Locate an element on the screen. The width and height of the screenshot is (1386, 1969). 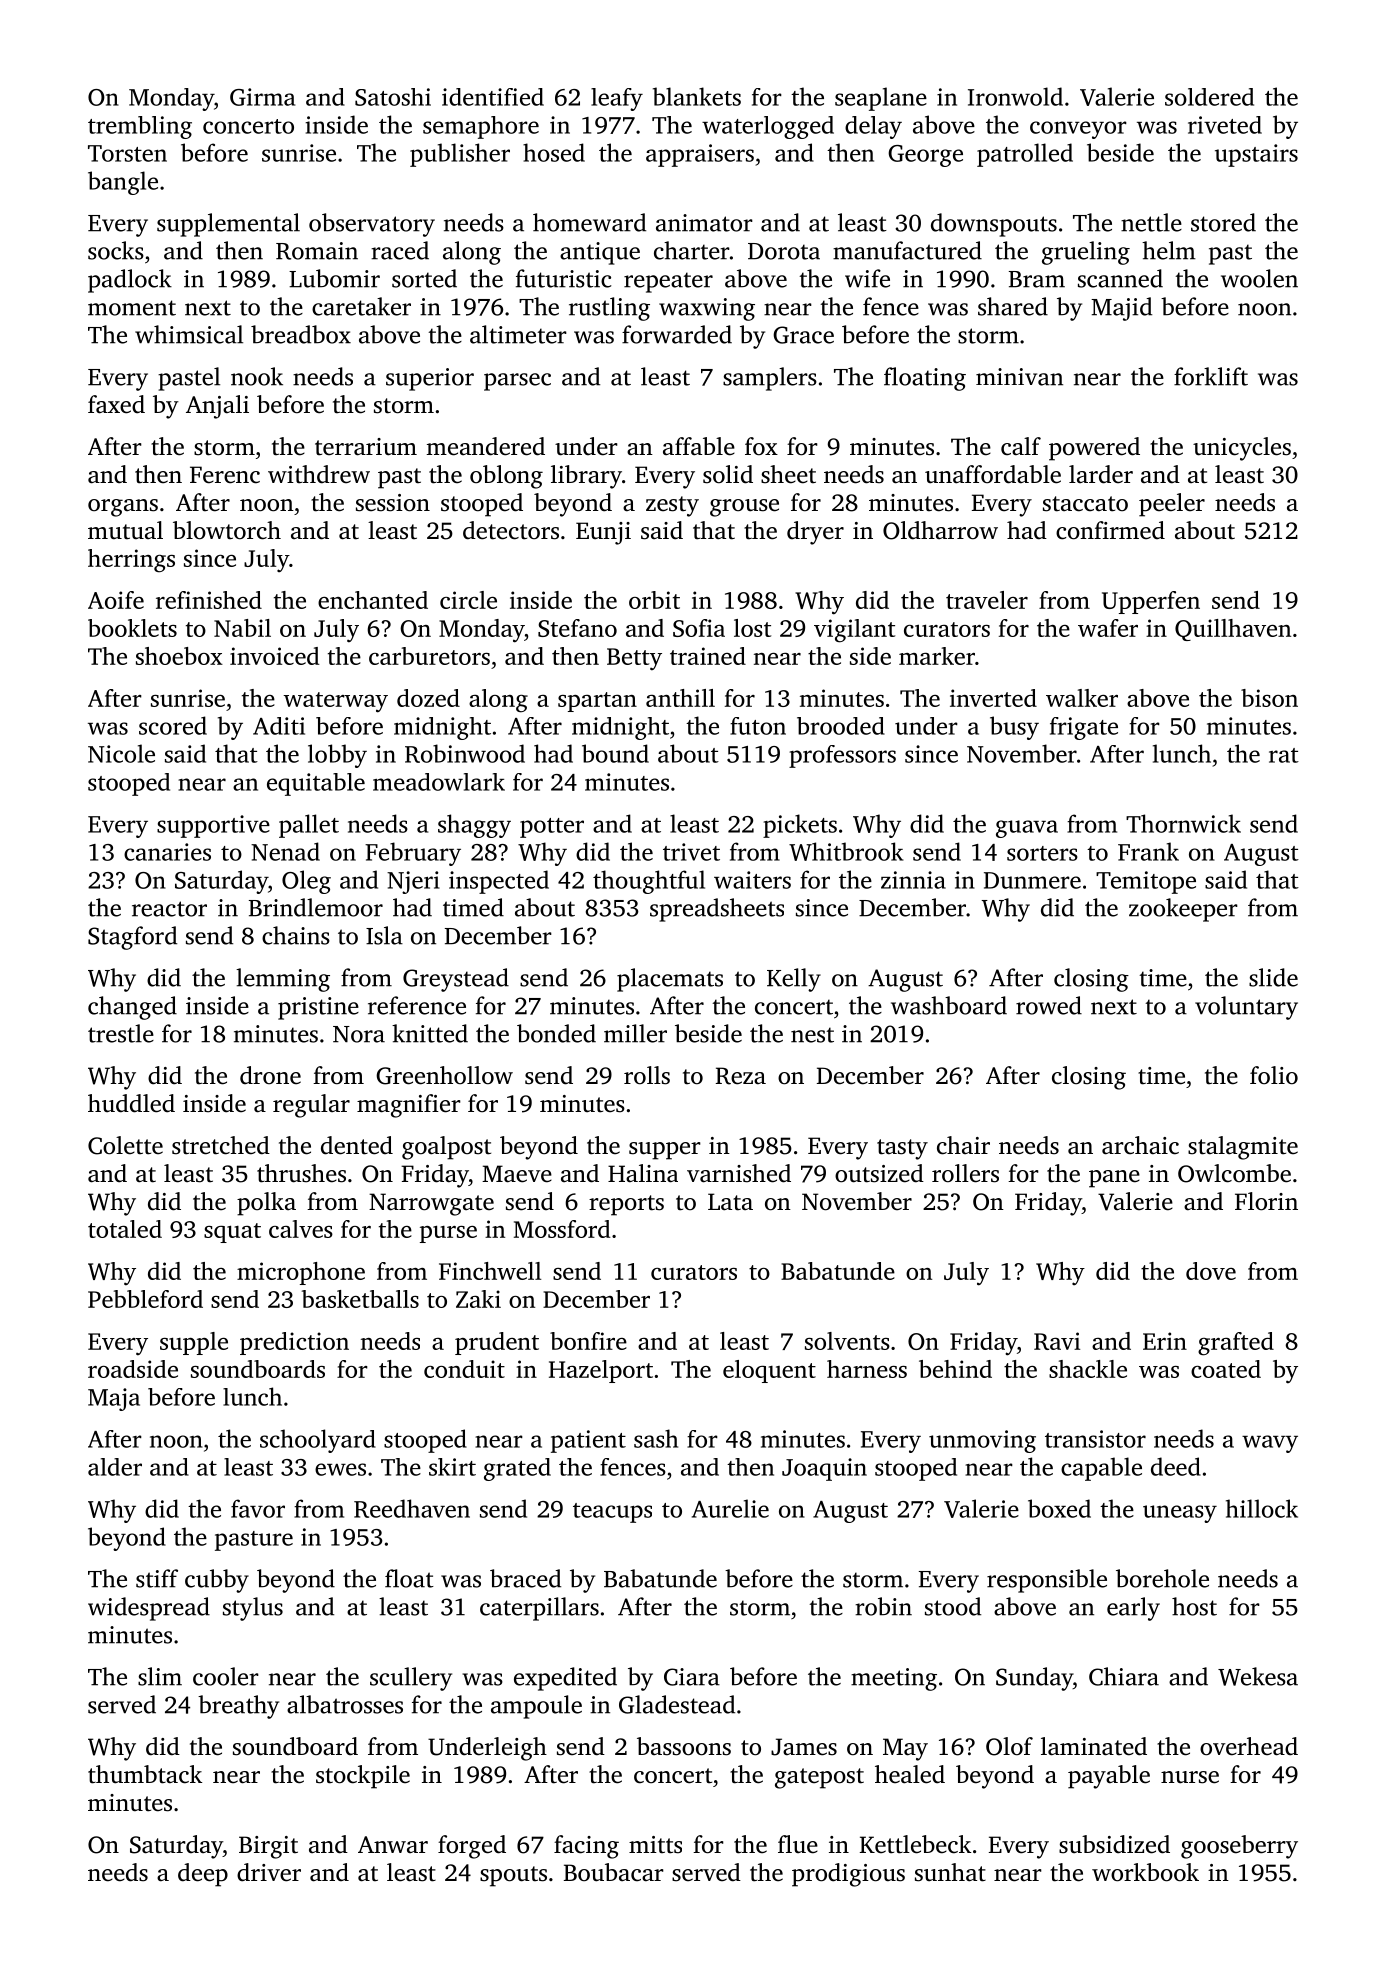
thumbtack is located at coordinates (145, 1774).
